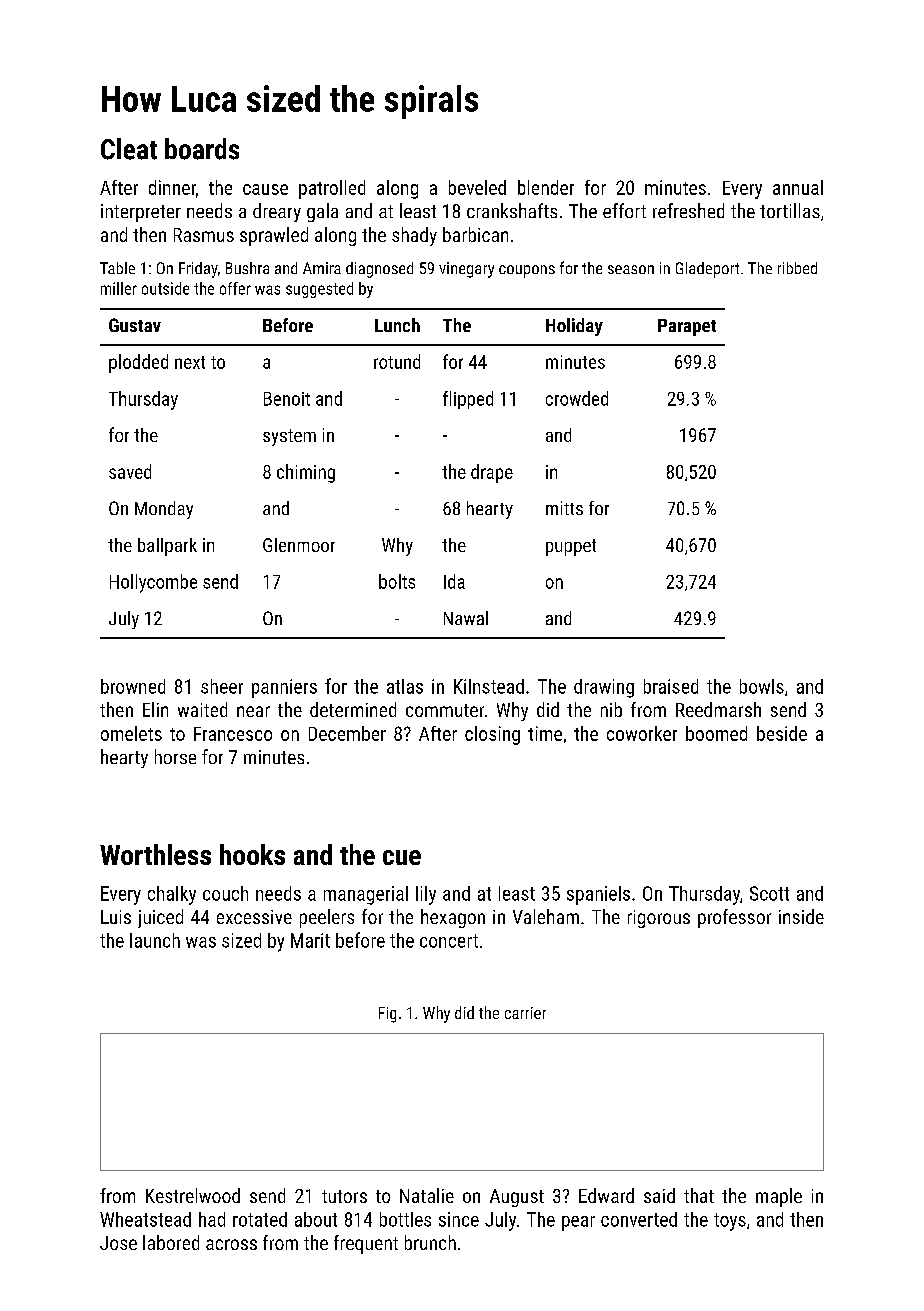  I want to click on saved, so click(130, 471).
